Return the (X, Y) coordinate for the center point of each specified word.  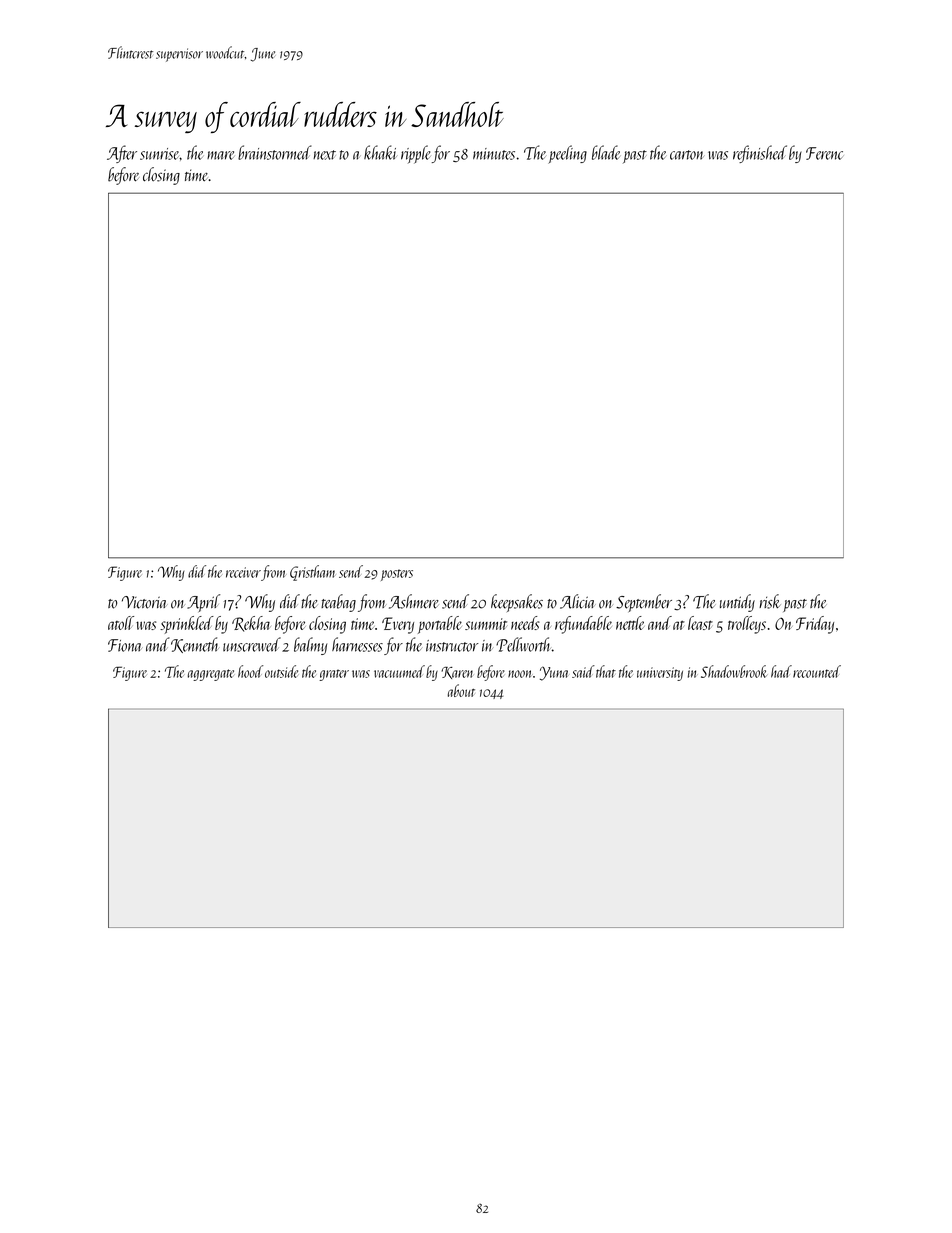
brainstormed (275, 152)
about (461, 690)
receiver (243, 572)
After (122, 154)
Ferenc (824, 153)
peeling (567, 154)
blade (606, 152)
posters (397, 575)
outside (281, 671)
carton (687, 155)
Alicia (578, 601)
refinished (760, 154)
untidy (737, 603)
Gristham (312, 573)
